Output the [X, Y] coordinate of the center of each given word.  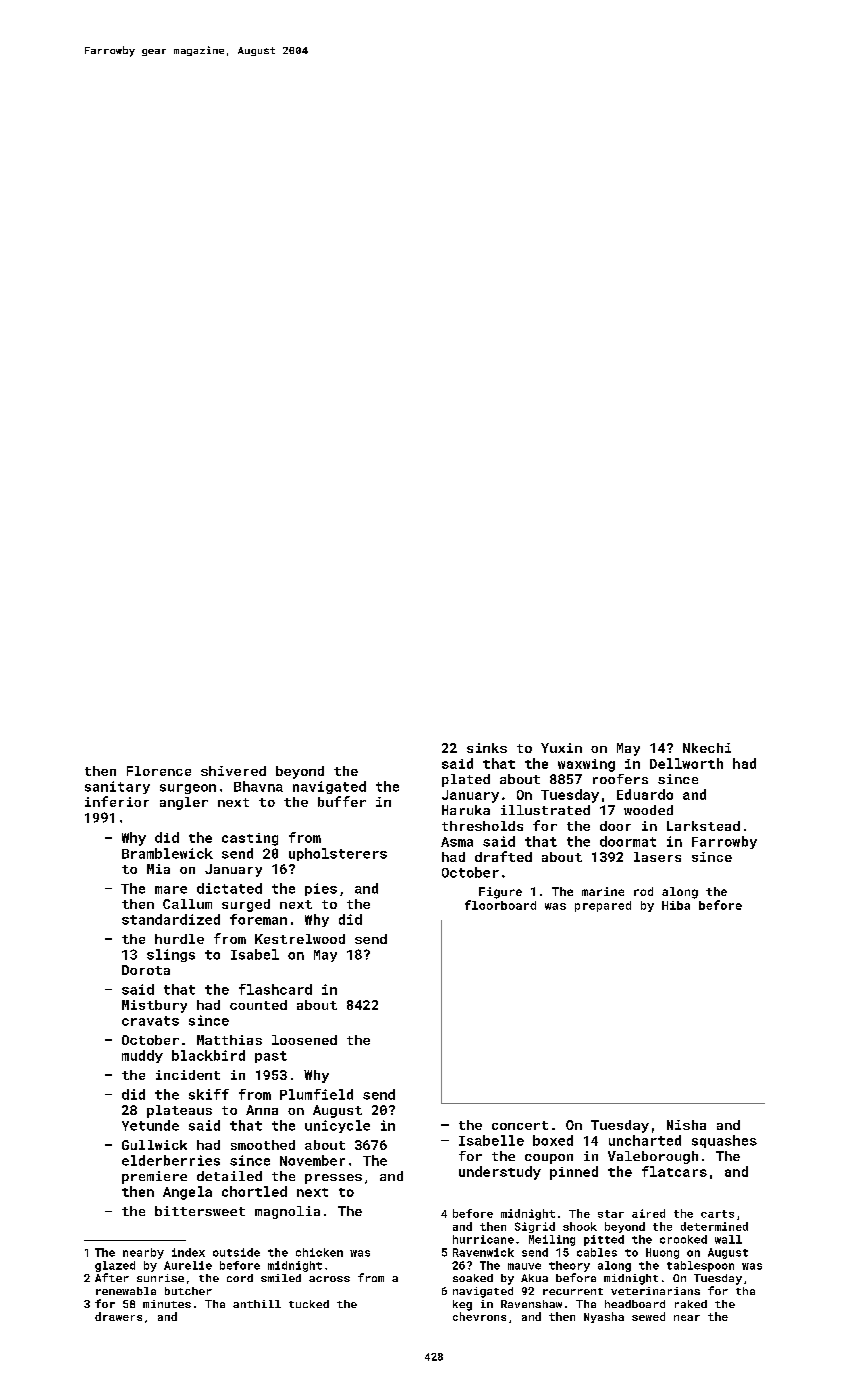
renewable [126, 1291]
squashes [724, 1141]
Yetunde [150, 1125]
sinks [487, 748]
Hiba [676, 905]
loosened [304, 1040]
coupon [549, 1159]
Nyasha [604, 1317]
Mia [158, 869]
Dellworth [686, 763]
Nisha [686, 1125]
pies [321, 889]
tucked [309, 1304]
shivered [233, 771]
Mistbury [154, 1006]
